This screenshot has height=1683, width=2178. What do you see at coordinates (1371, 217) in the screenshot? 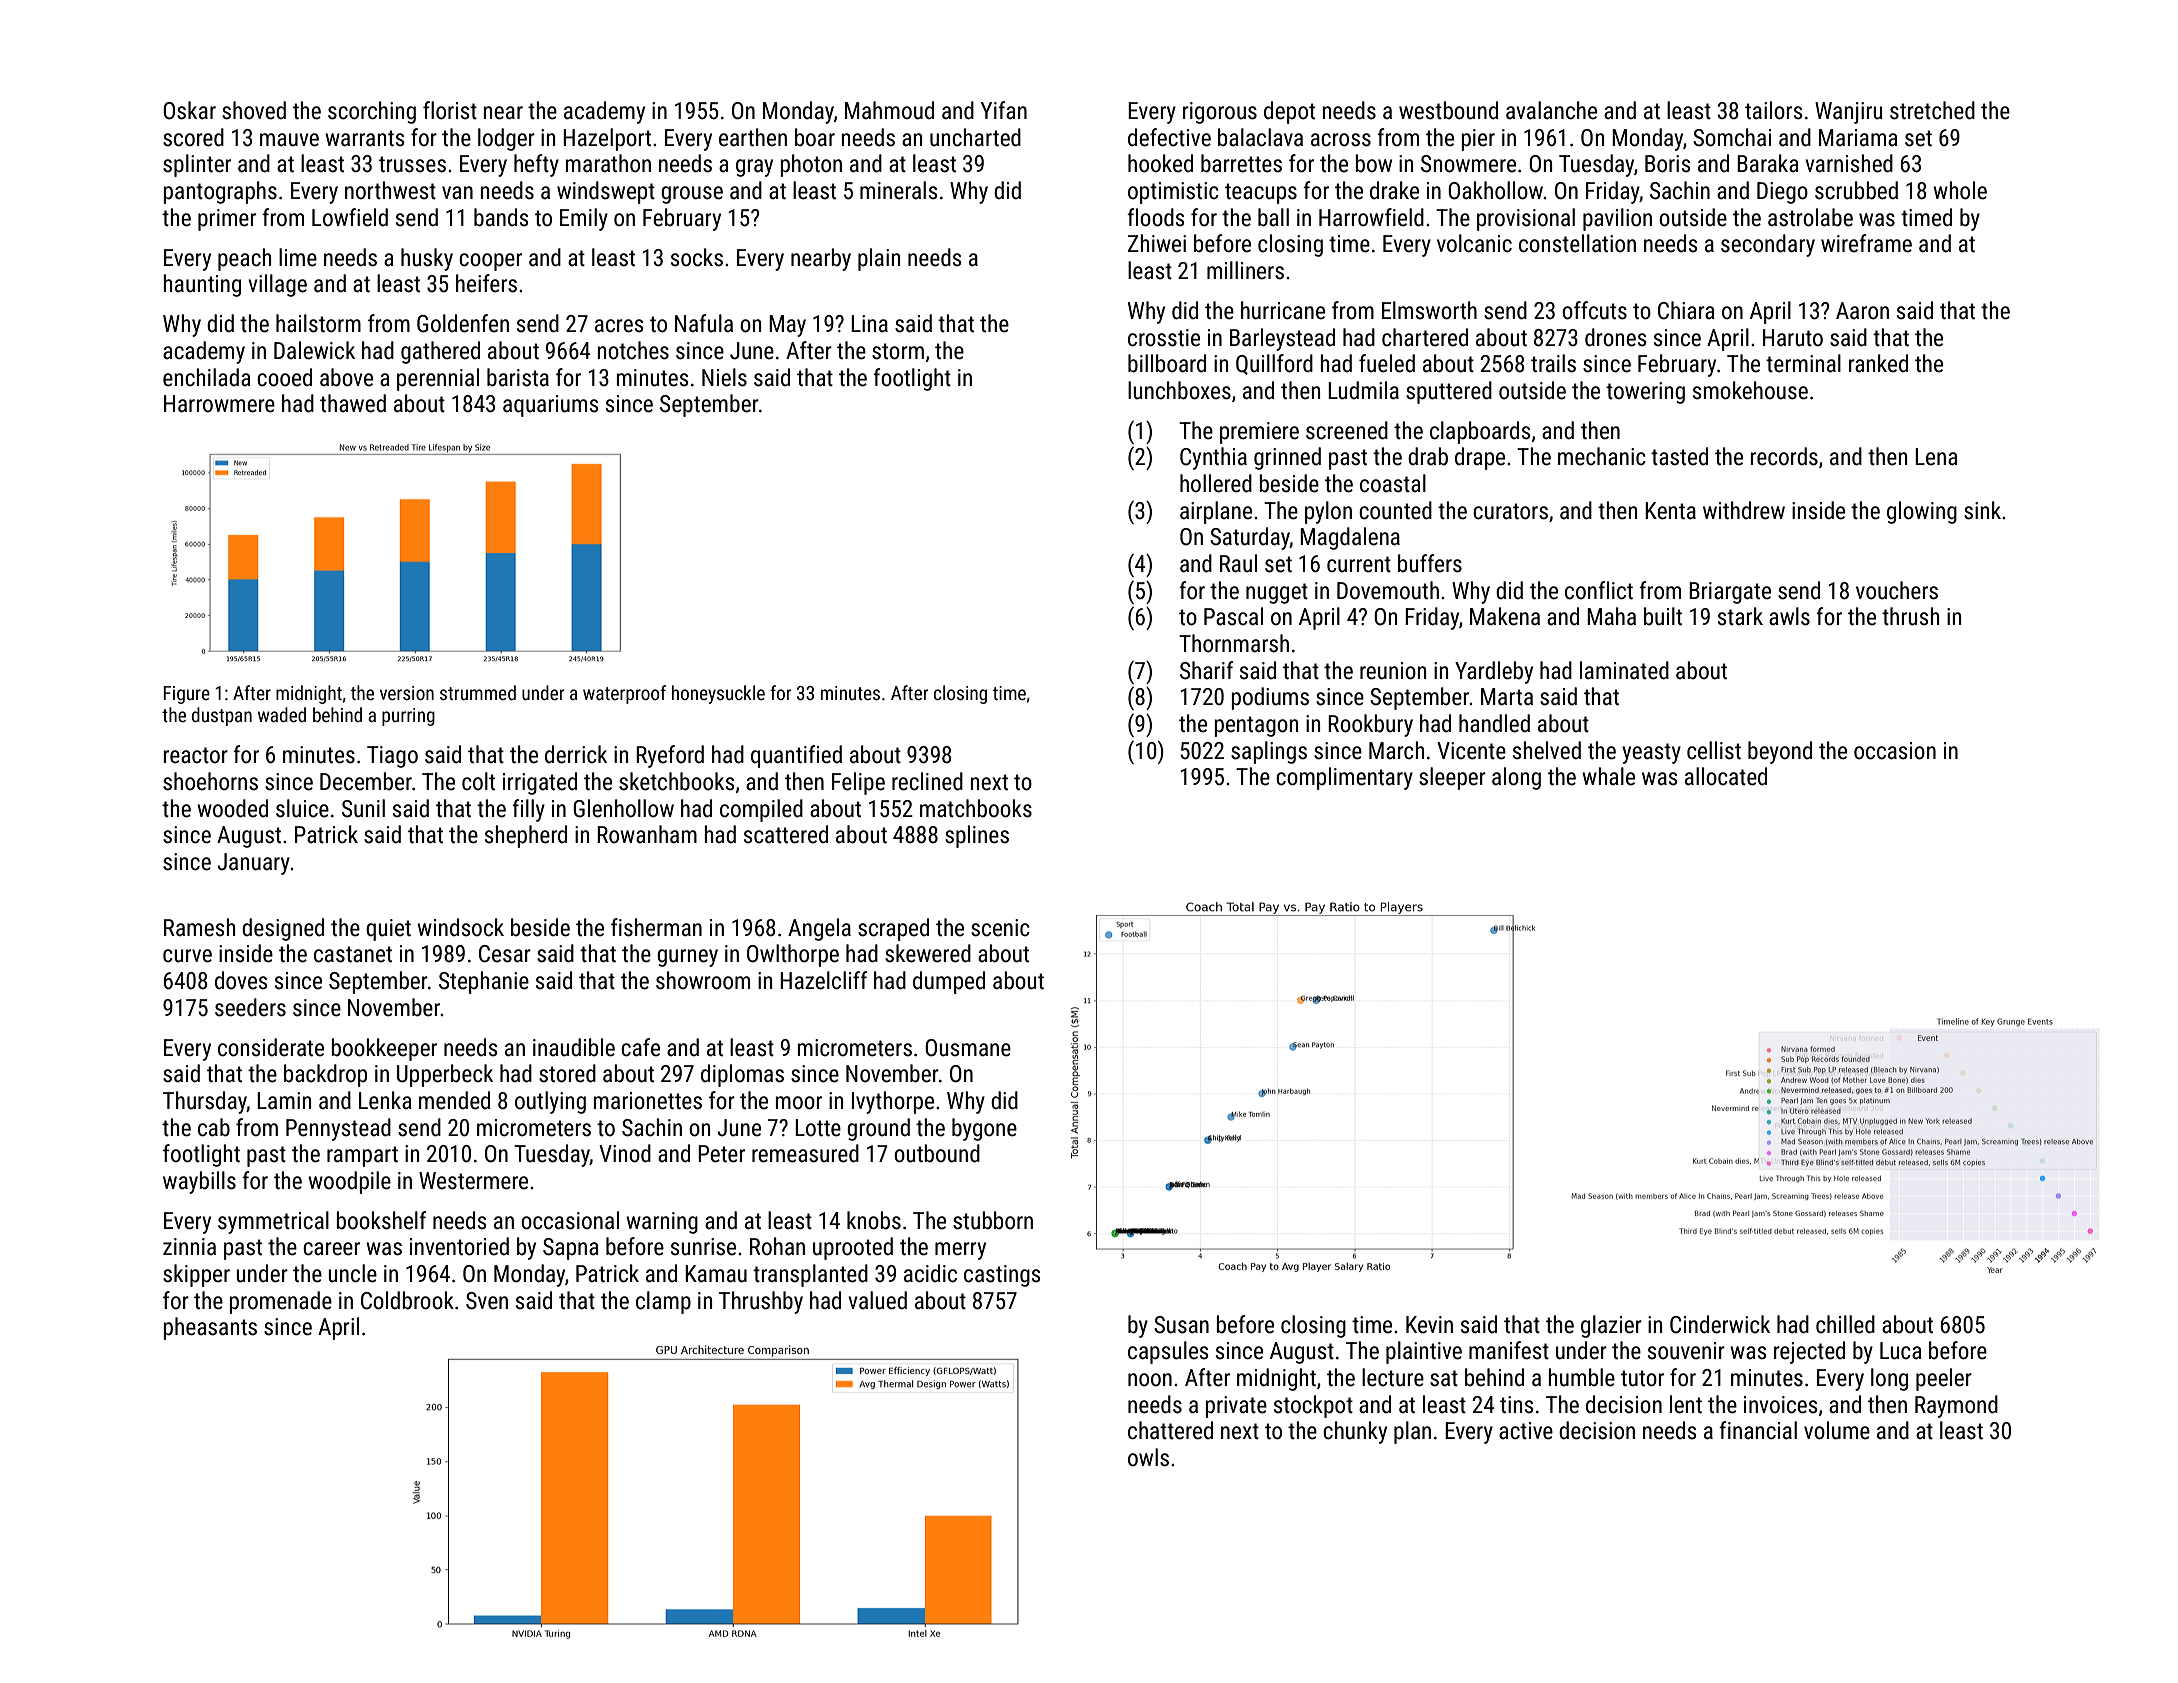
I see `Harrowfield` at bounding box center [1371, 217].
